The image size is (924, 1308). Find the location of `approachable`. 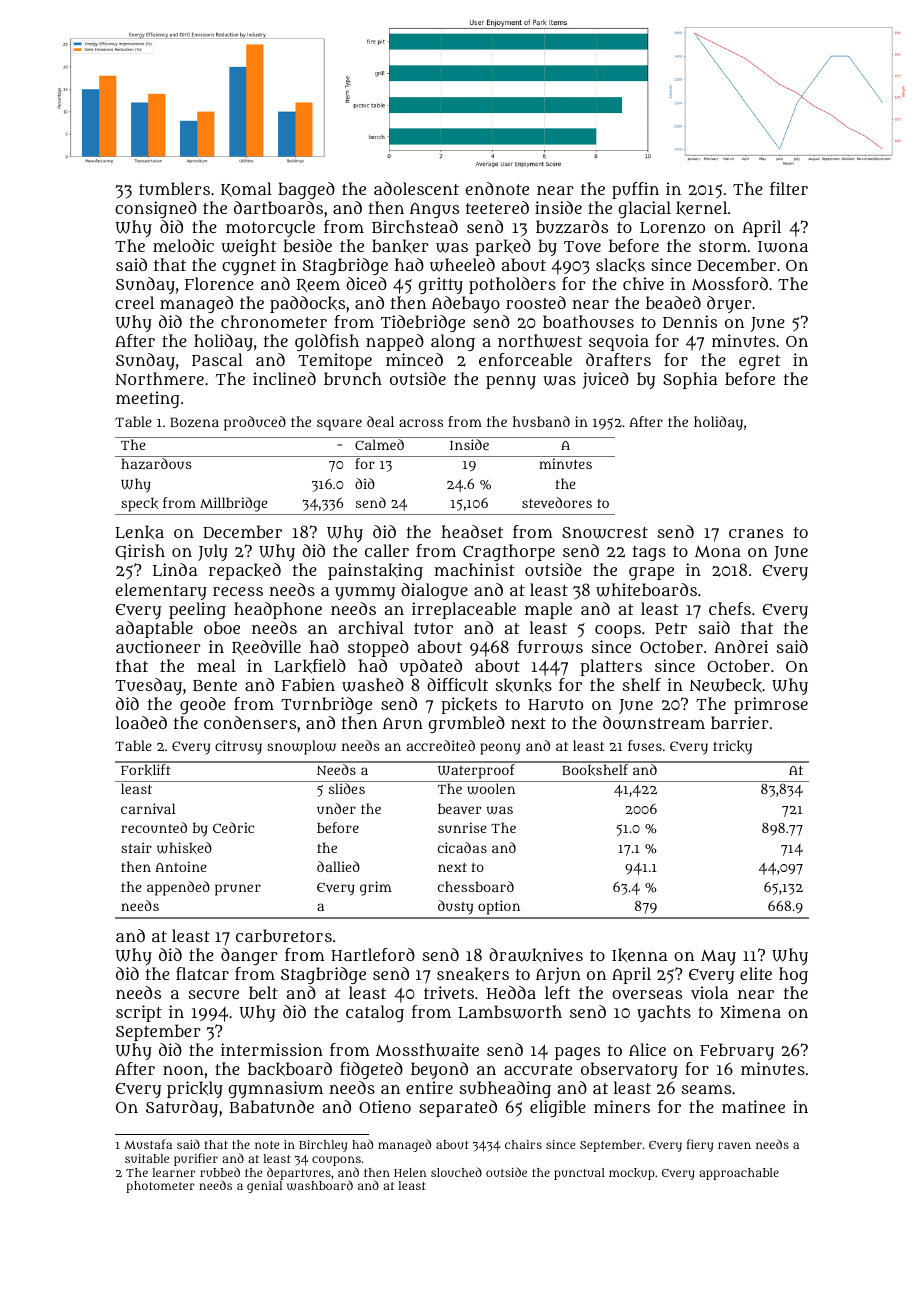

approachable is located at coordinates (739, 1174).
